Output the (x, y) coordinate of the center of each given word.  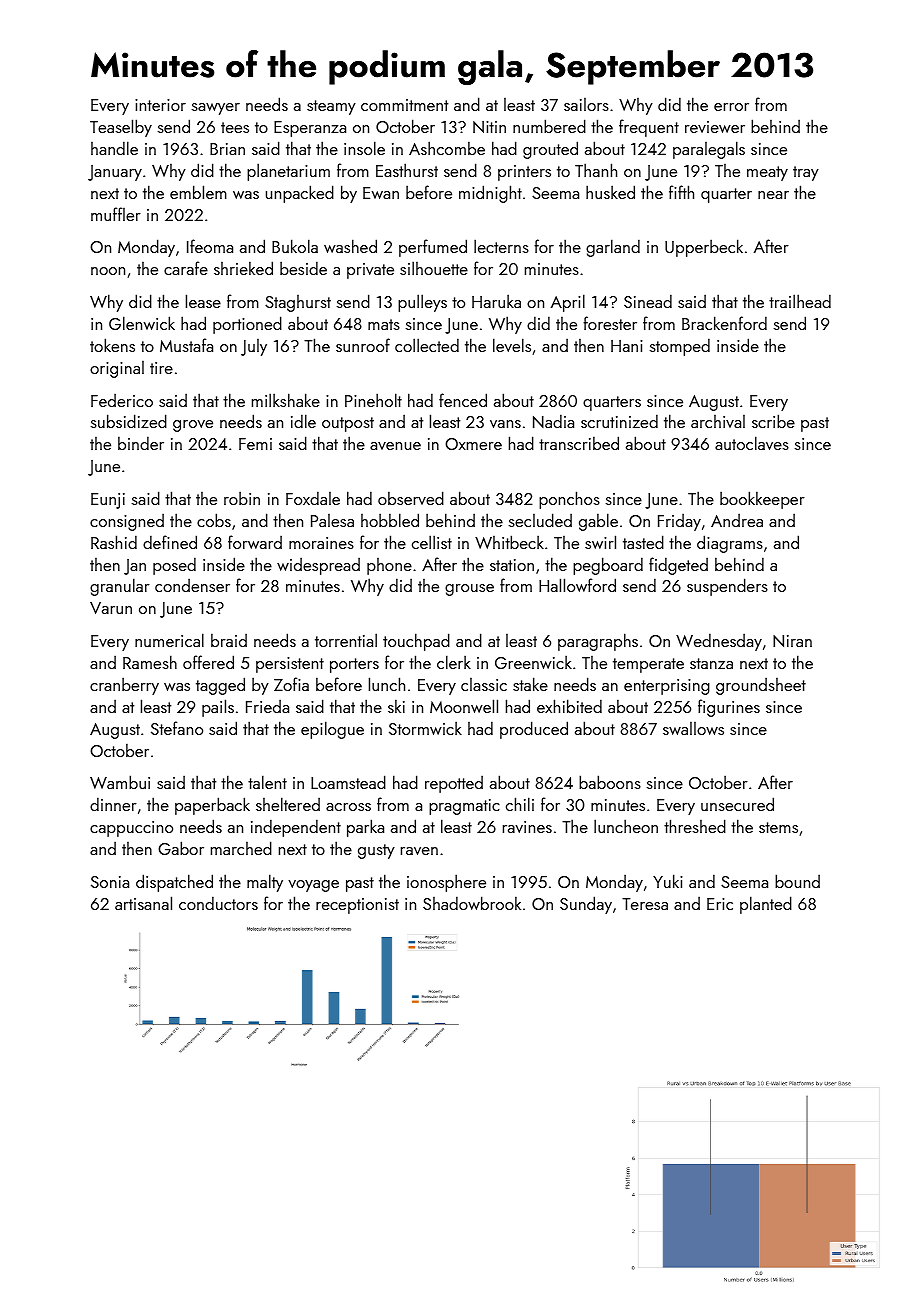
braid (229, 640)
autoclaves (752, 443)
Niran (792, 641)
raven (419, 851)
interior (160, 105)
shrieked (243, 268)
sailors (586, 104)
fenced (463, 400)
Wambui (120, 782)
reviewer (715, 127)
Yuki (668, 881)
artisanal (143, 903)
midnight (490, 194)
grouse (469, 590)
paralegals (709, 150)
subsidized (129, 421)
